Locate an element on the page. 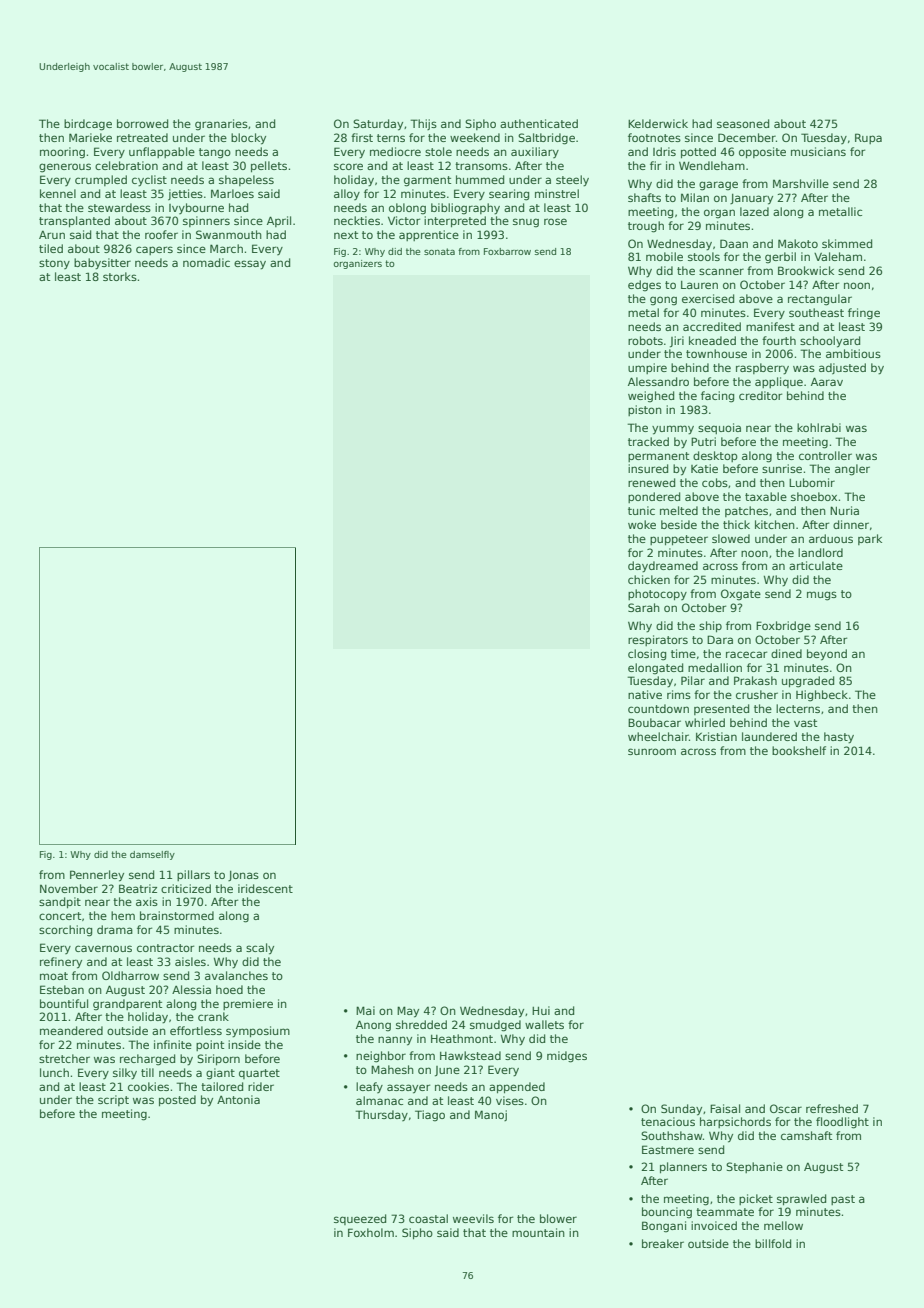 The height and width of the document is (1308, 924). Saltbridge is located at coordinates (546, 139).
